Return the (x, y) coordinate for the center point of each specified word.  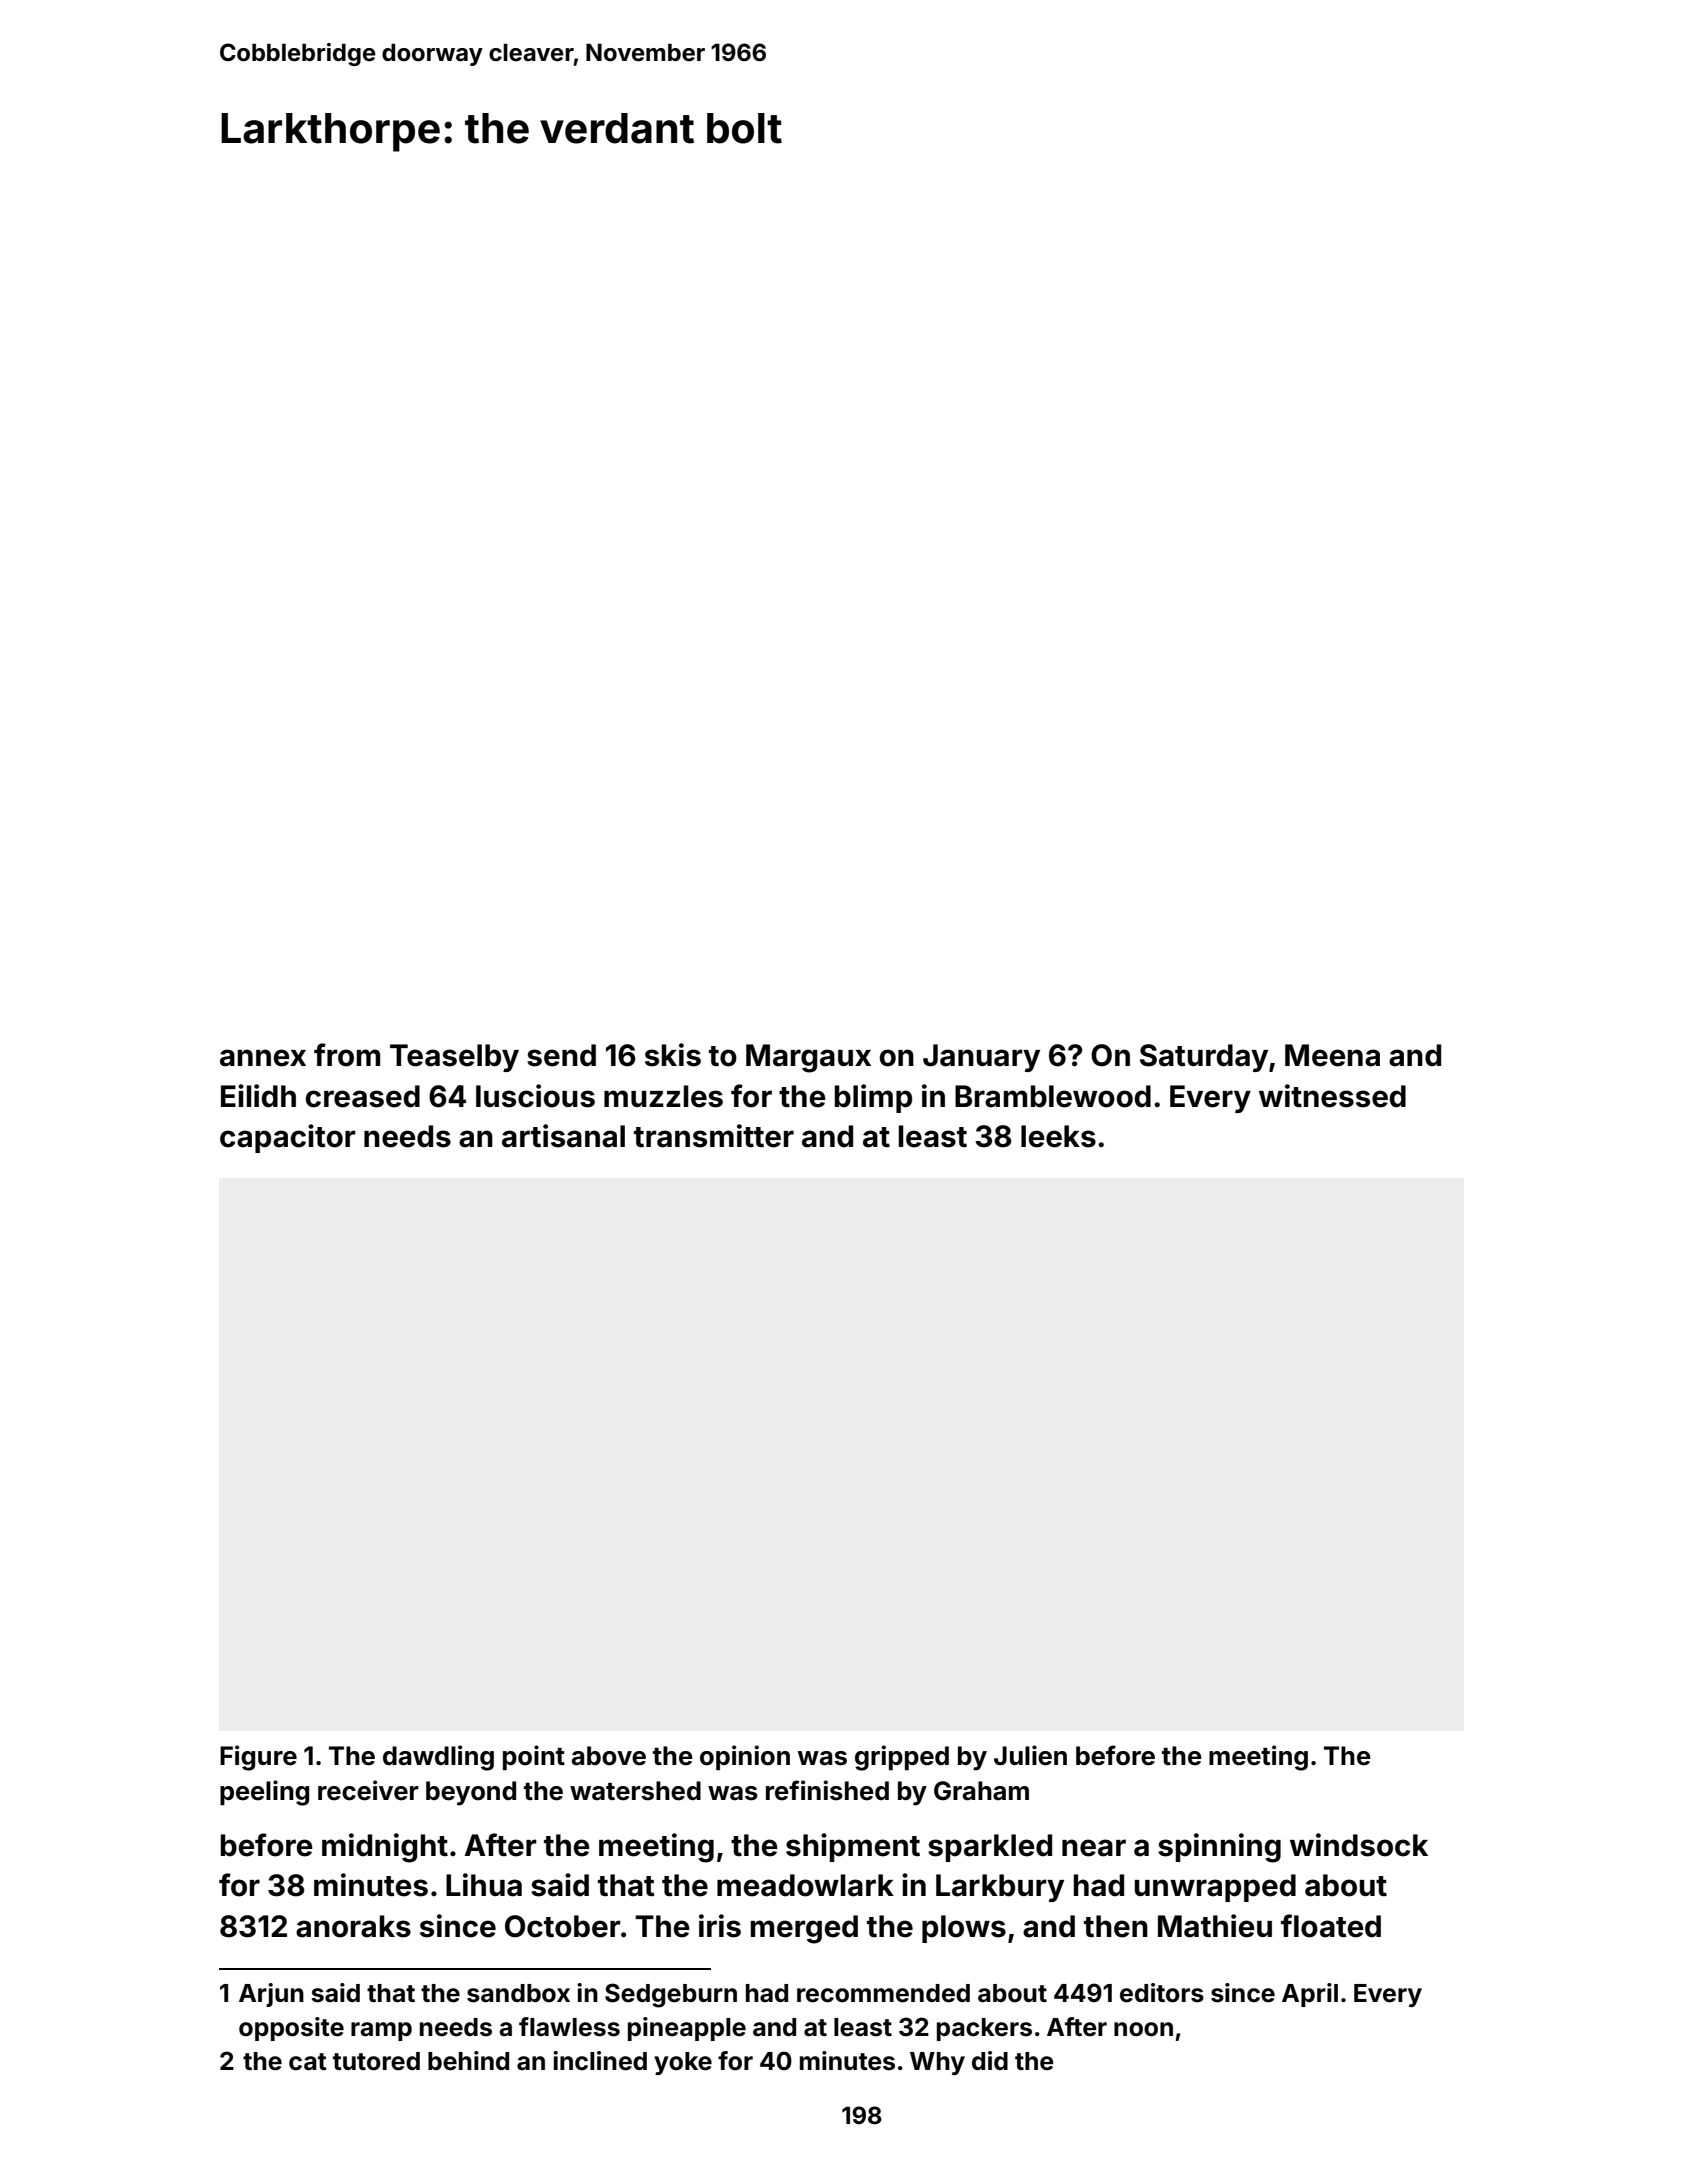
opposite (291, 2029)
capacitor (288, 1138)
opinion (745, 1757)
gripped (902, 1758)
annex (263, 1058)
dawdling (438, 1758)
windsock (1359, 1845)
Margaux (808, 1058)
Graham (981, 1791)
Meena (1332, 1055)
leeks (1058, 1136)
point (534, 1757)
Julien (1030, 1755)
